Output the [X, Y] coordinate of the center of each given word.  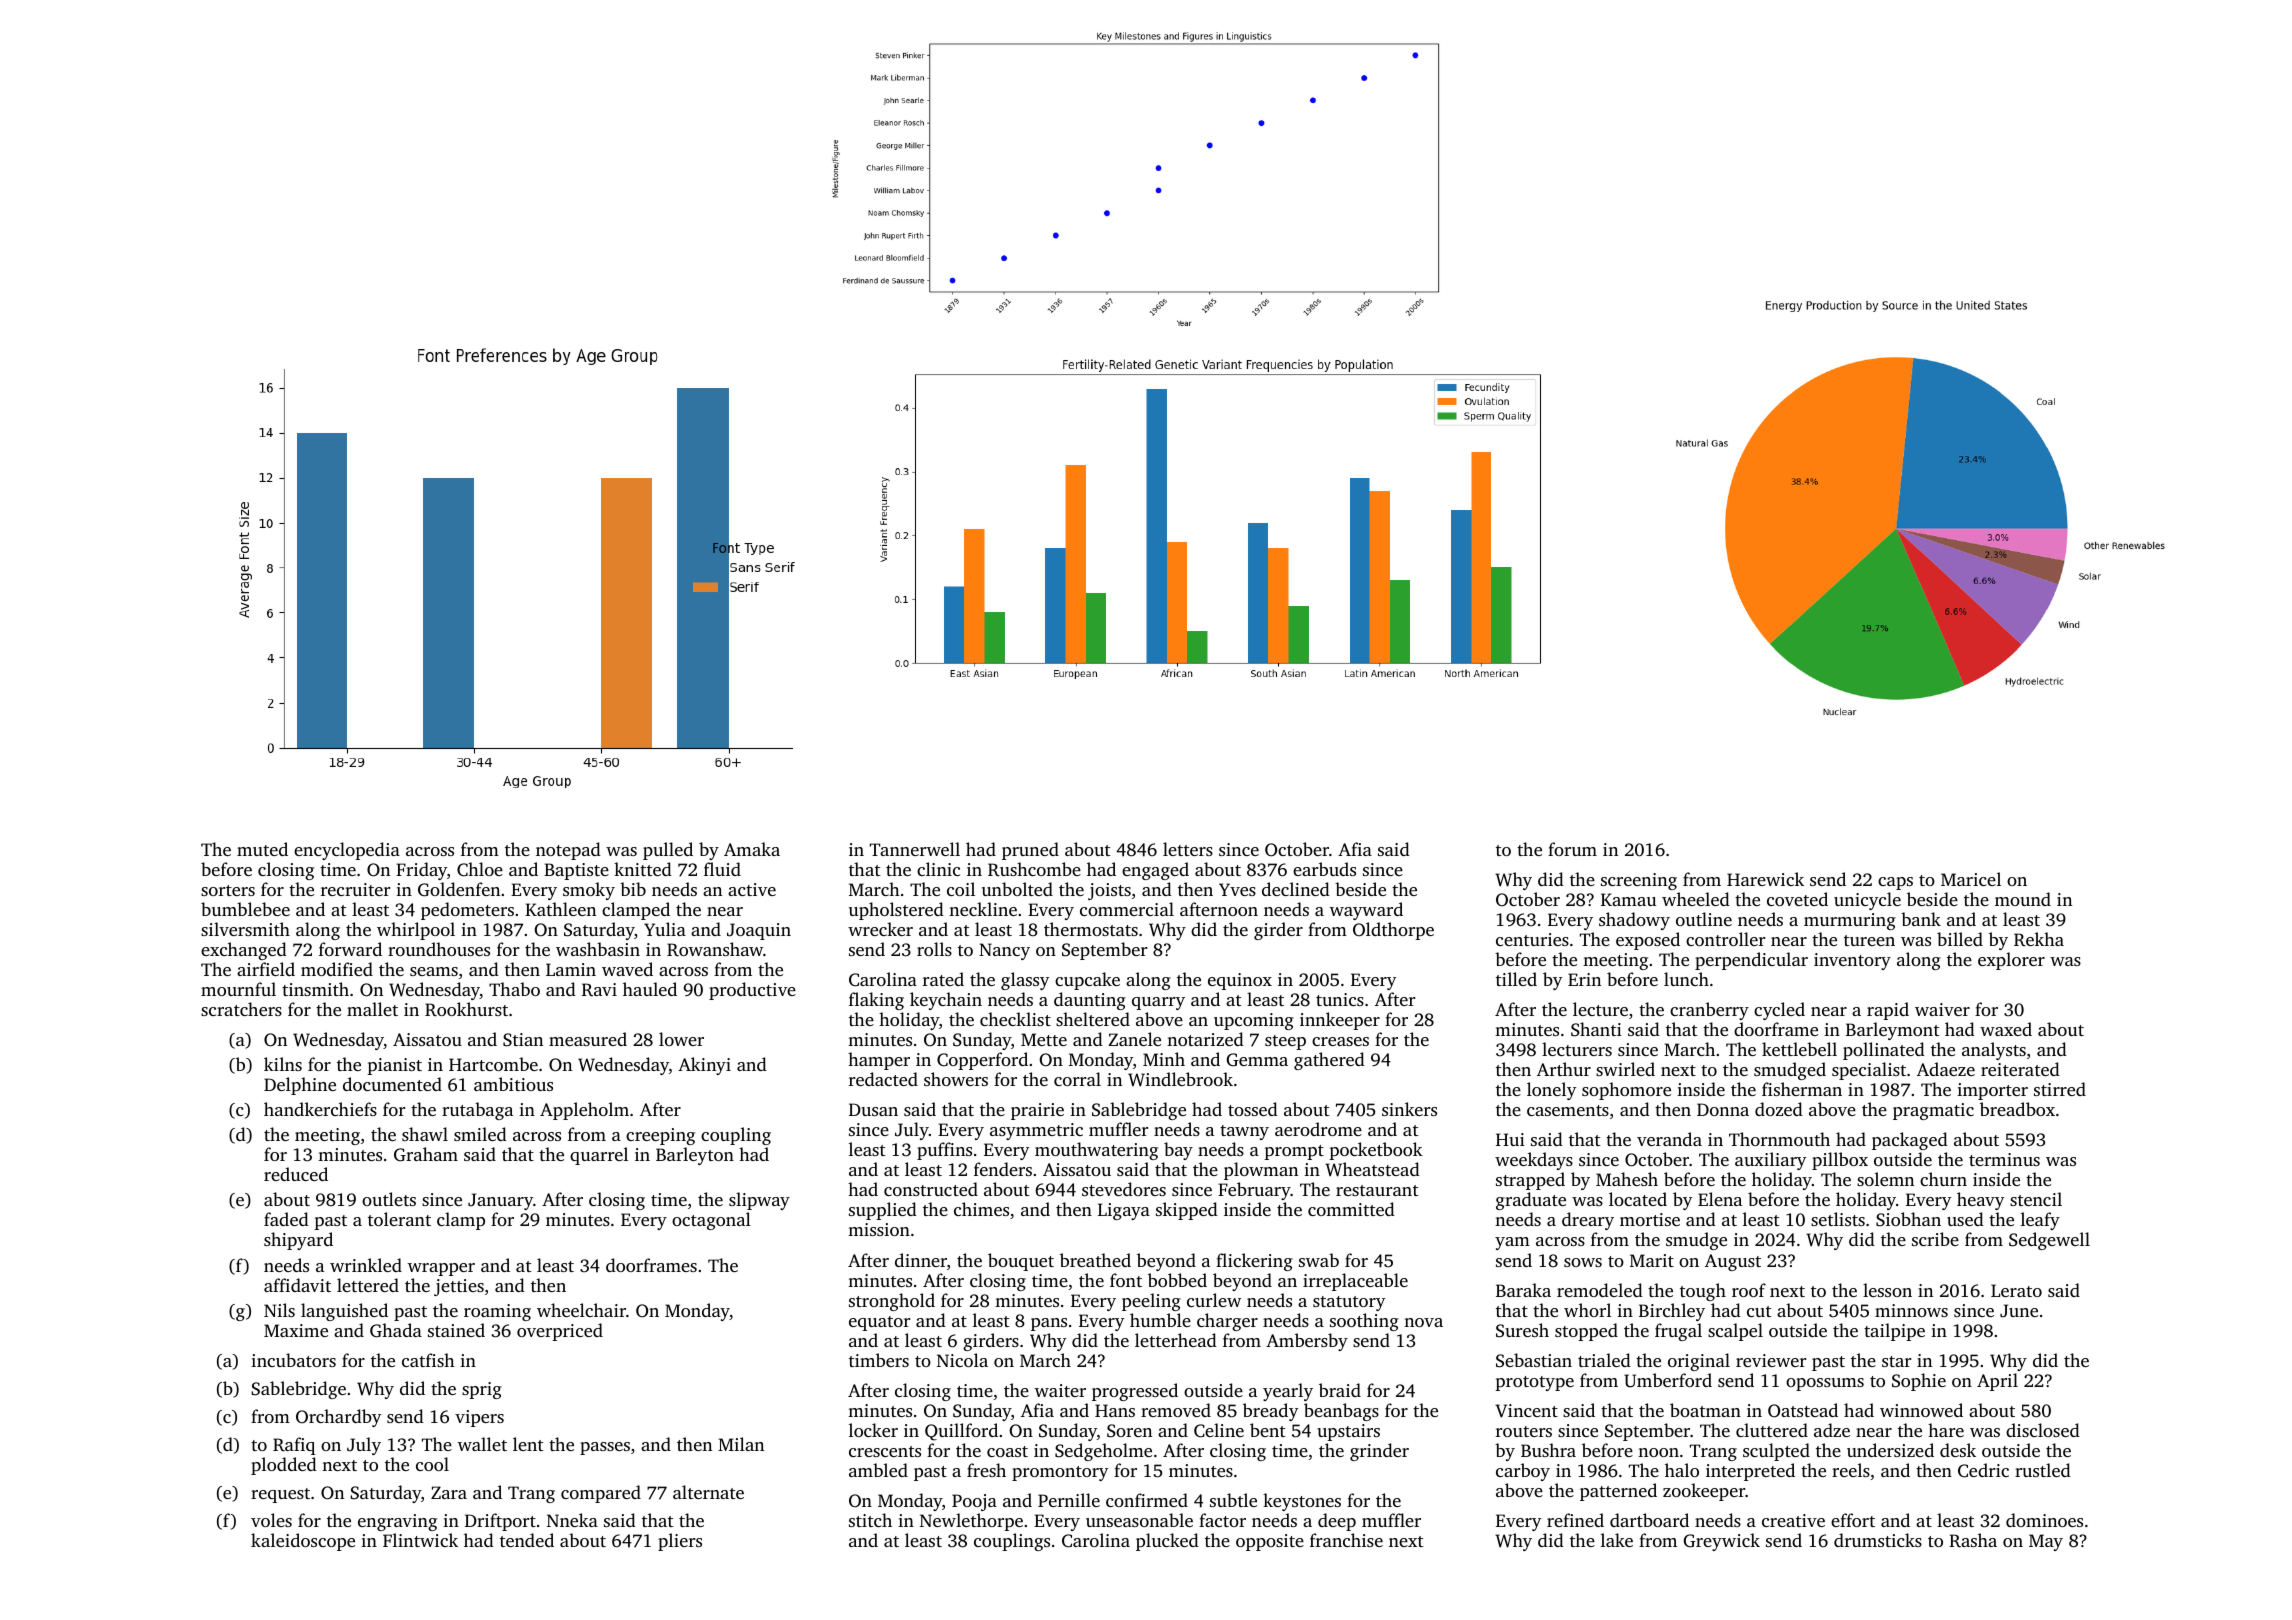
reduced [296, 1174]
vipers [479, 1418]
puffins [944, 1151]
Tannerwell [915, 849]
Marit [1652, 1260]
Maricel [1971, 879]
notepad [568, 851]
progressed [1135, 1392]
